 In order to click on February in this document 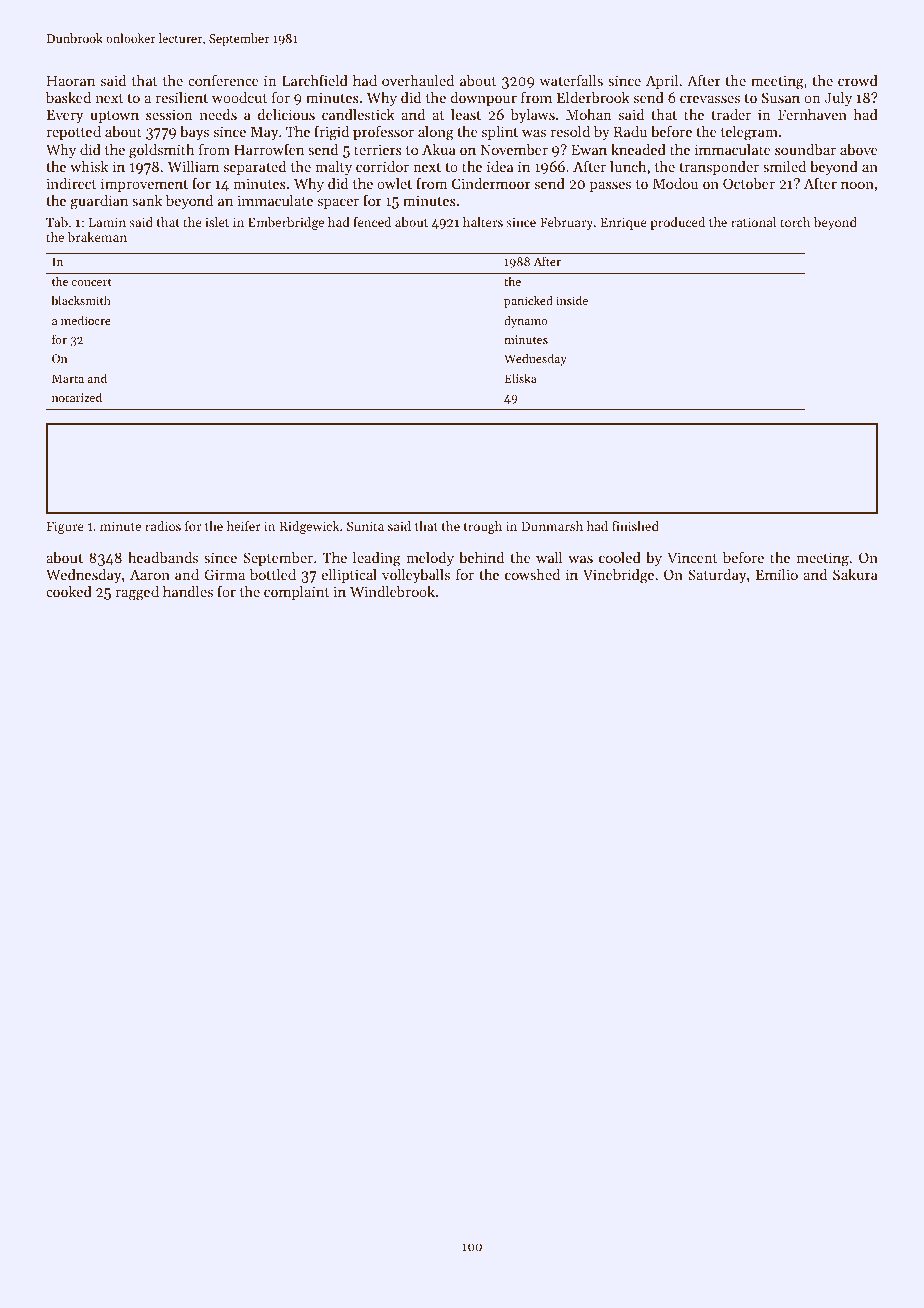, I will do `click(566, 223)`.
